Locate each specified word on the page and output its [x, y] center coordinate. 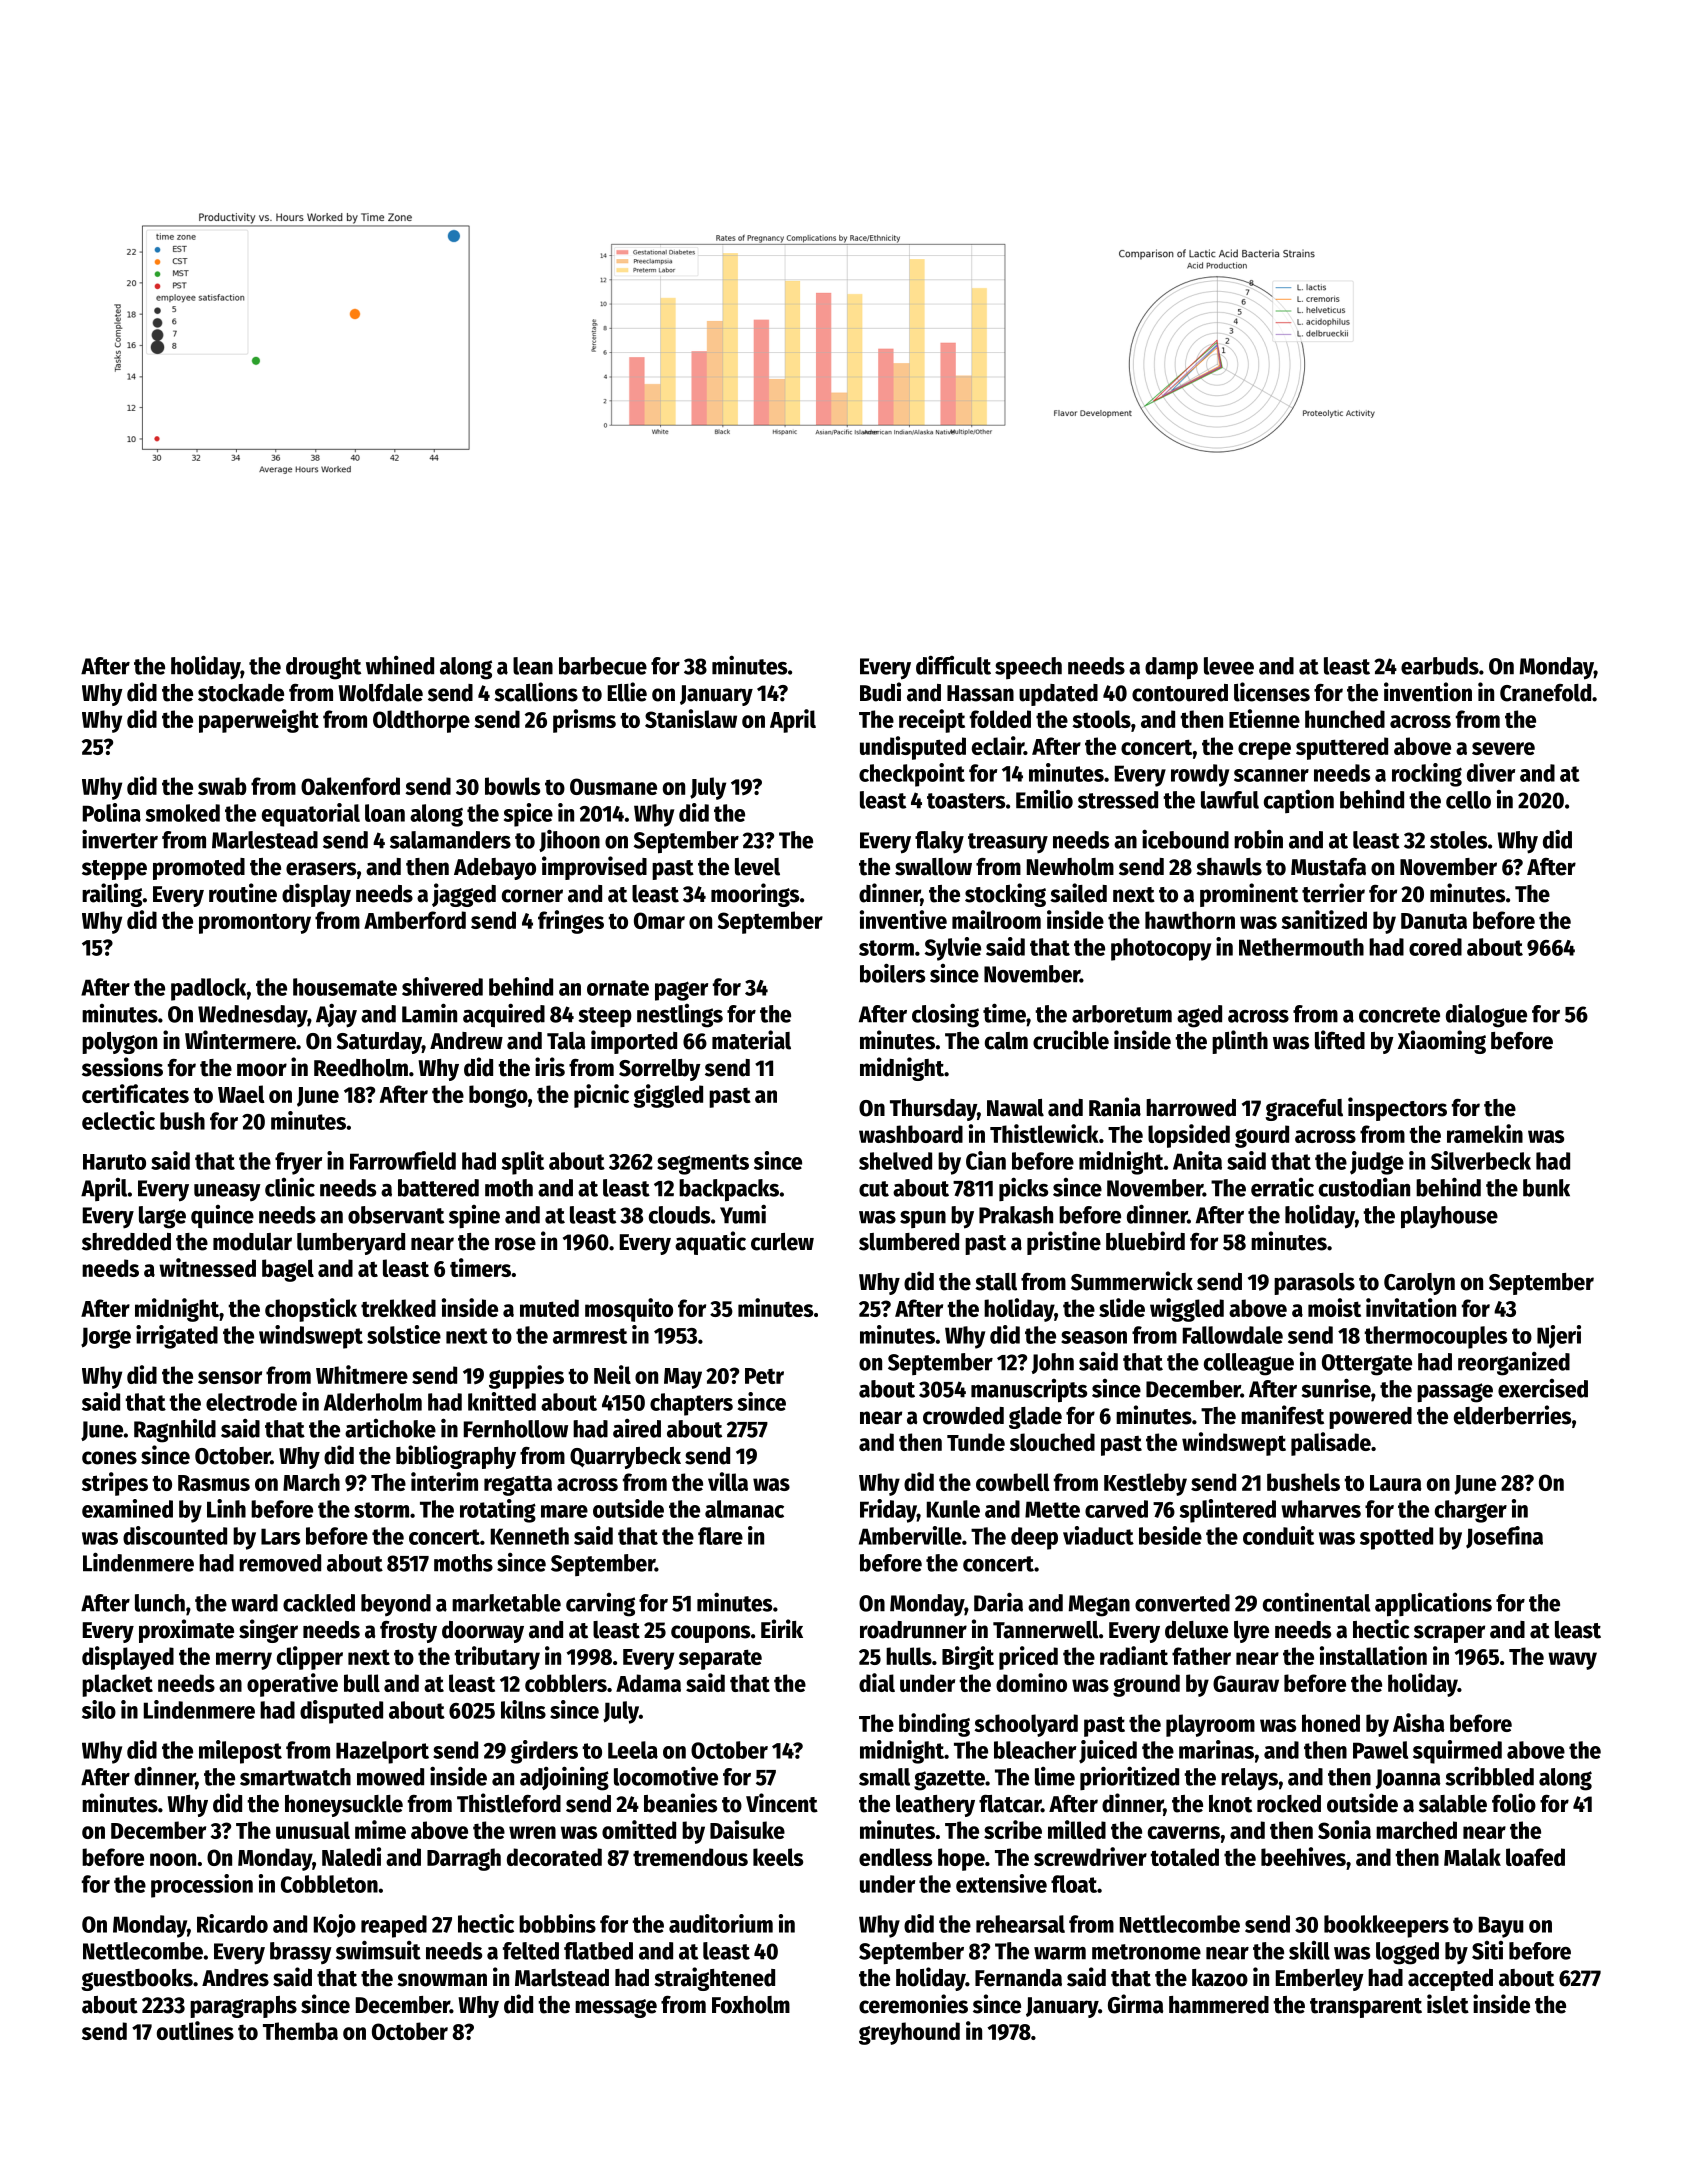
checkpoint [912, 775]
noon [173, 1859]
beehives [1303, 1856]
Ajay [336, 1015]
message [616, 2008]
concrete [1399, 1015]
